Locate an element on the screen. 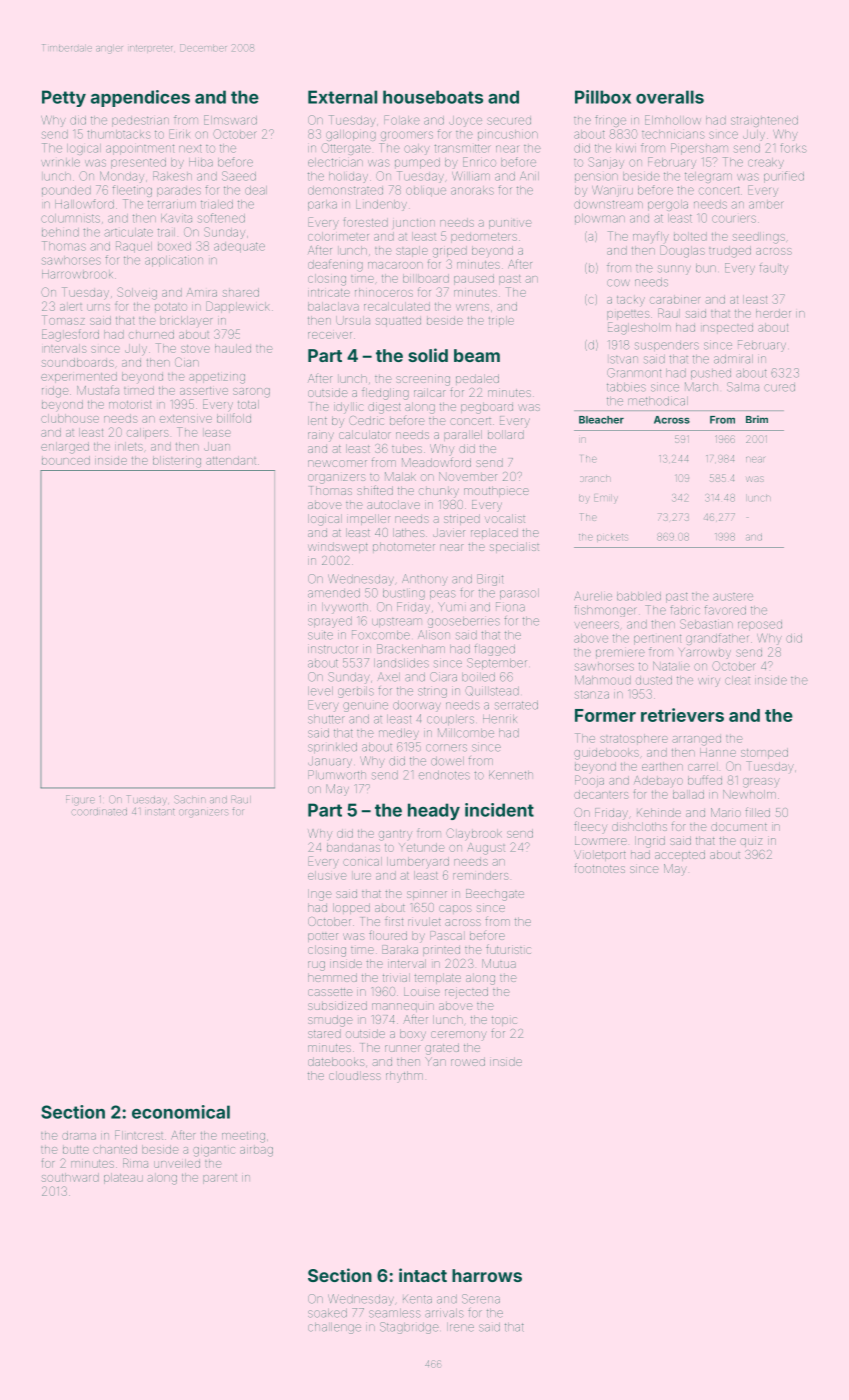 The image size is (849, 1400). harrows is located at coordinates (487, 1275).
